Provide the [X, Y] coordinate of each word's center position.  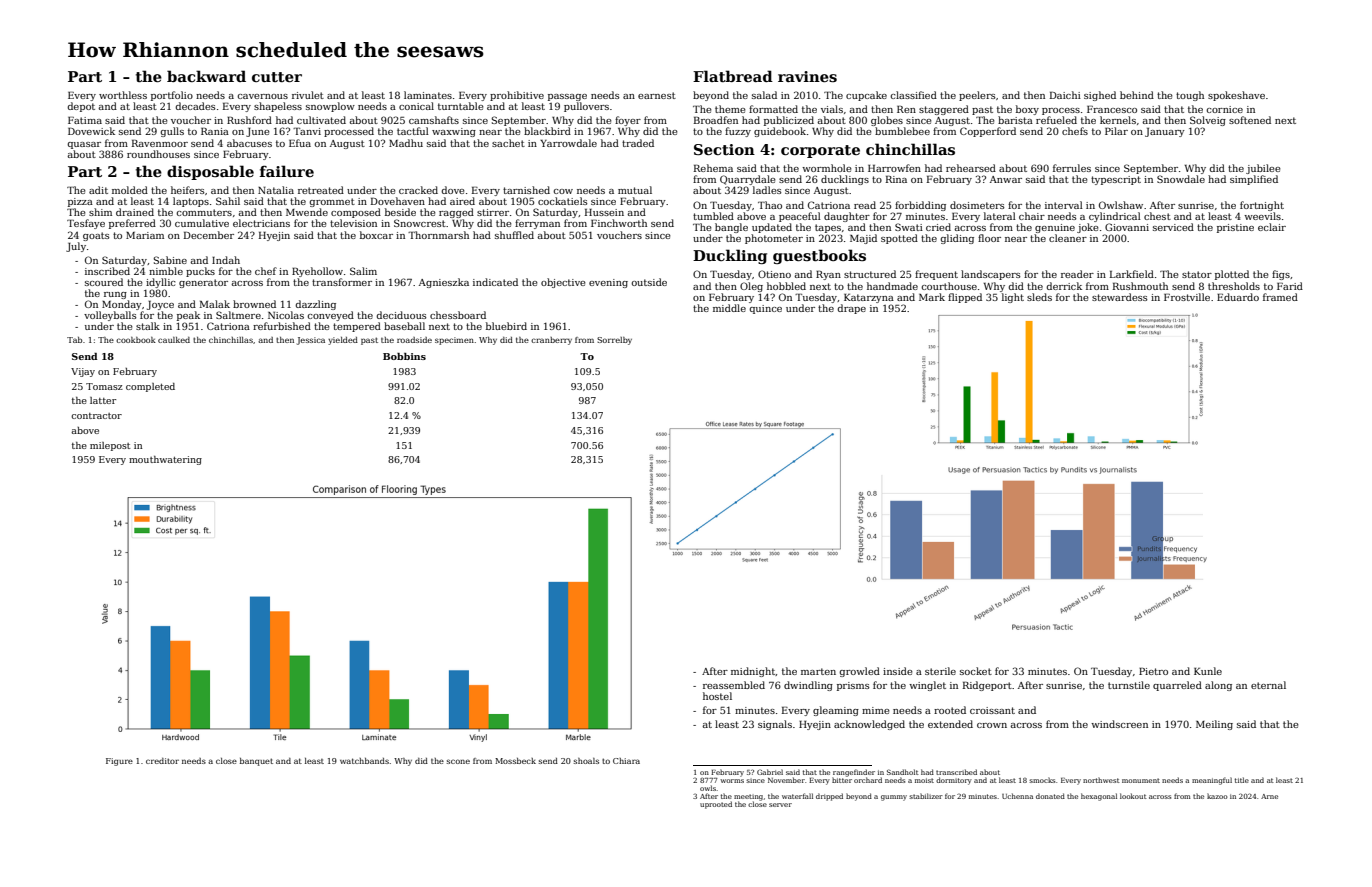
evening [608, 283]
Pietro [1153, 671]
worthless [123, 95]
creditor [162, 761]
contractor [96, 416]
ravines [807, 76]
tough [1190, 96]
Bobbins [404, 356]
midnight [753, 672]
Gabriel [770, 772]
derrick [1064, 286]
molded [130, 190]
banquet [256, 762]
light [1013, 298]
